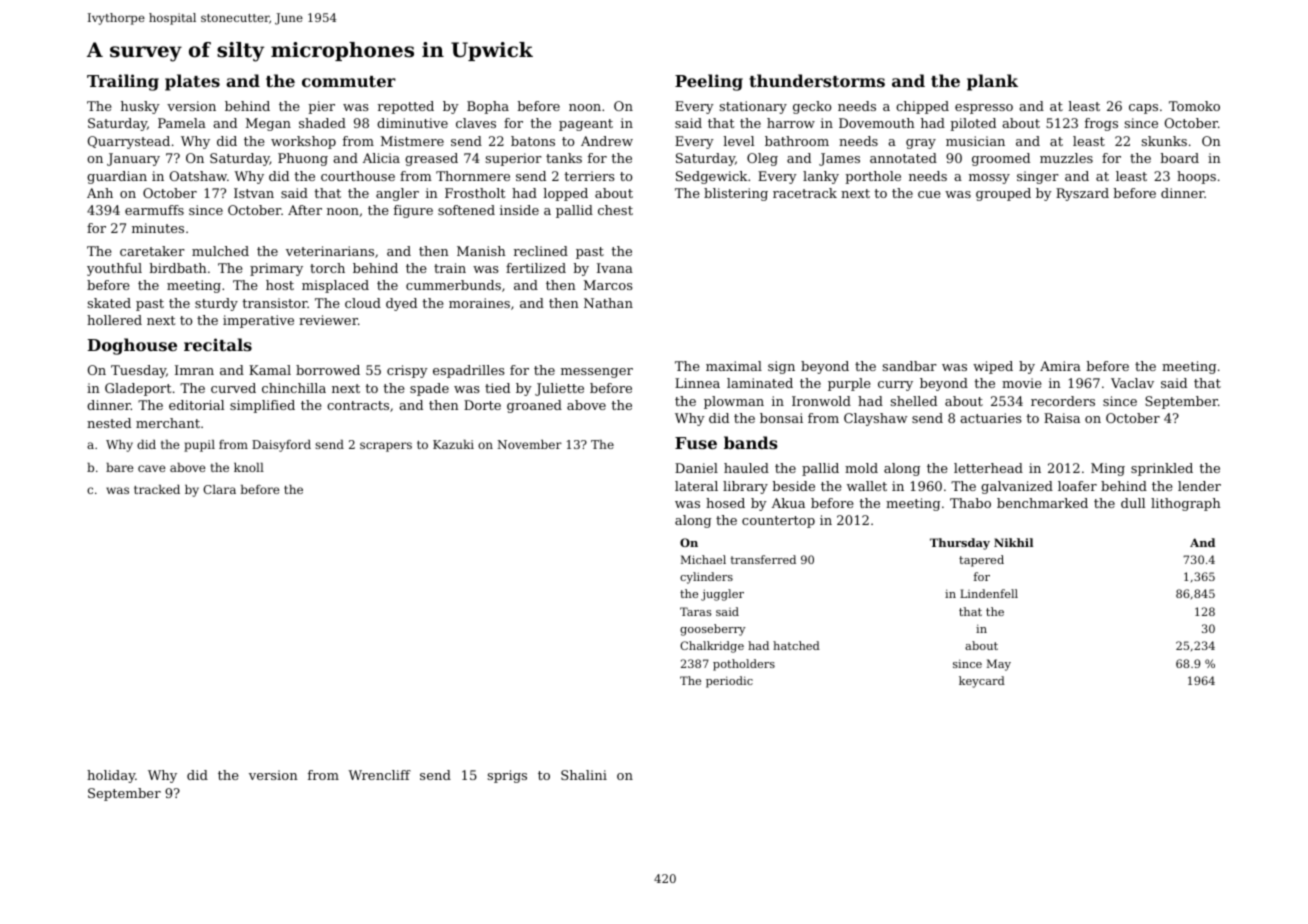  Describe the element at coordinates (349, 81) in the document. I see `commuter` at that location.
